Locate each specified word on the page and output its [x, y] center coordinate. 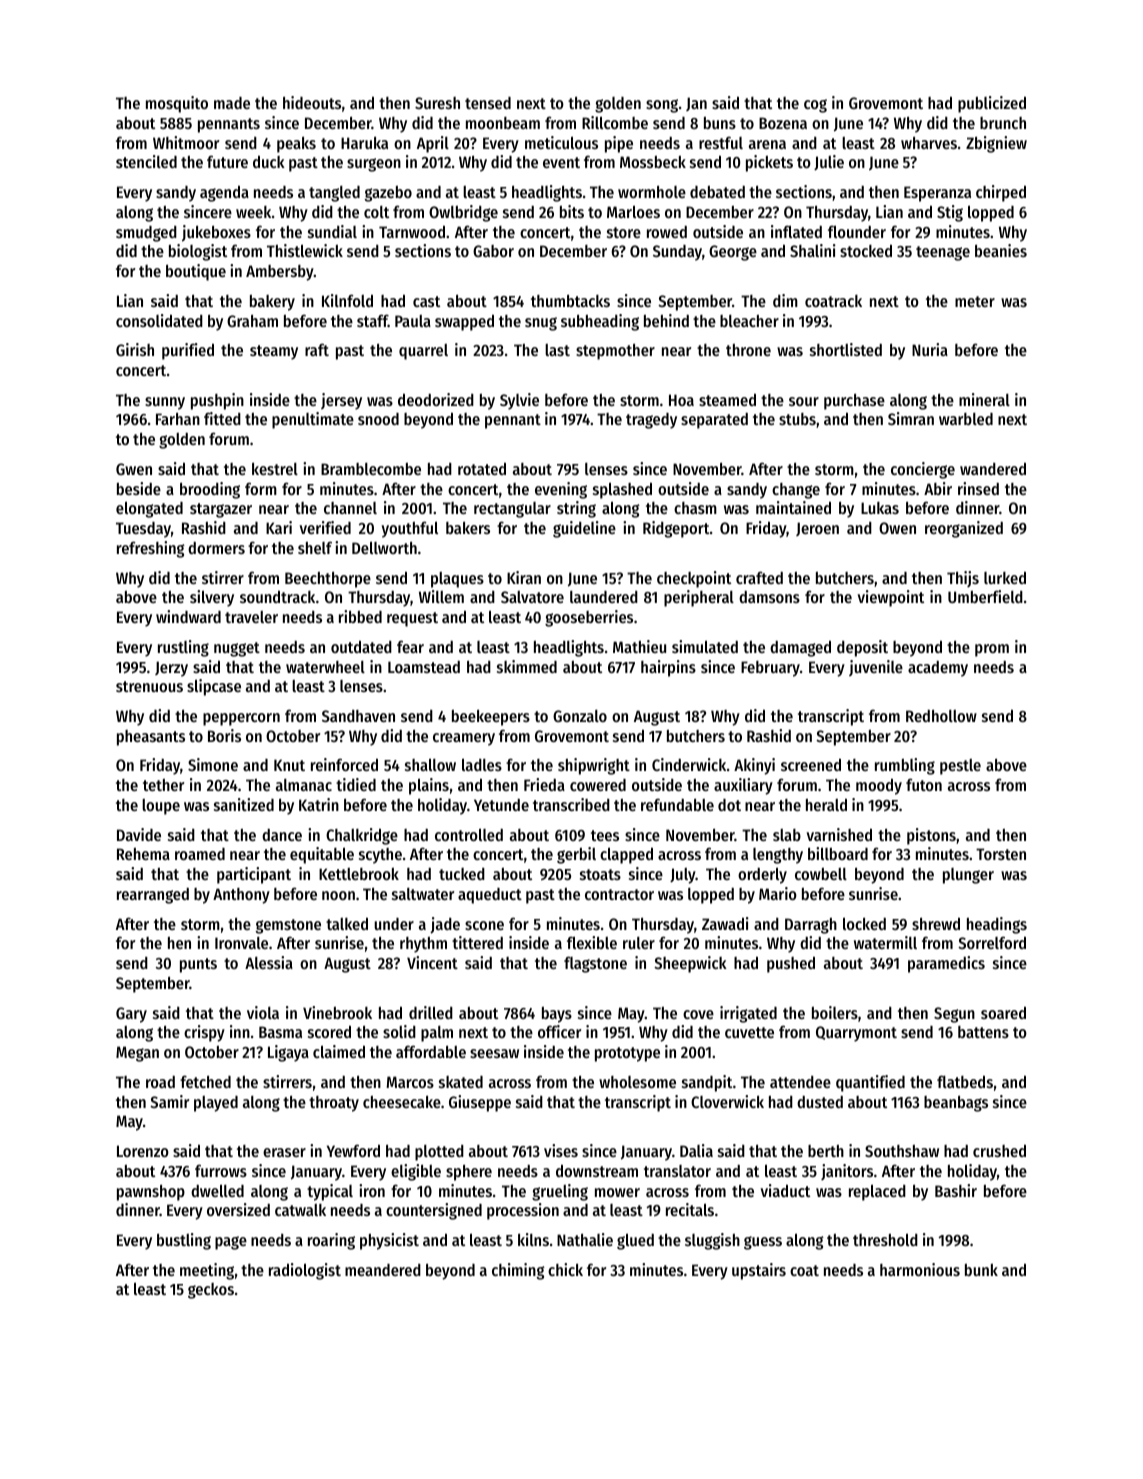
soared [1003, 1012]
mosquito [177, 104]
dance [282, 835]
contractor [619, 894]
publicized [992, 104]
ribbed [360, 616]
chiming [518, 1271]
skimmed [527, 666]
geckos [211, 1291]
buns [720, 123]
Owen [897, 528]
